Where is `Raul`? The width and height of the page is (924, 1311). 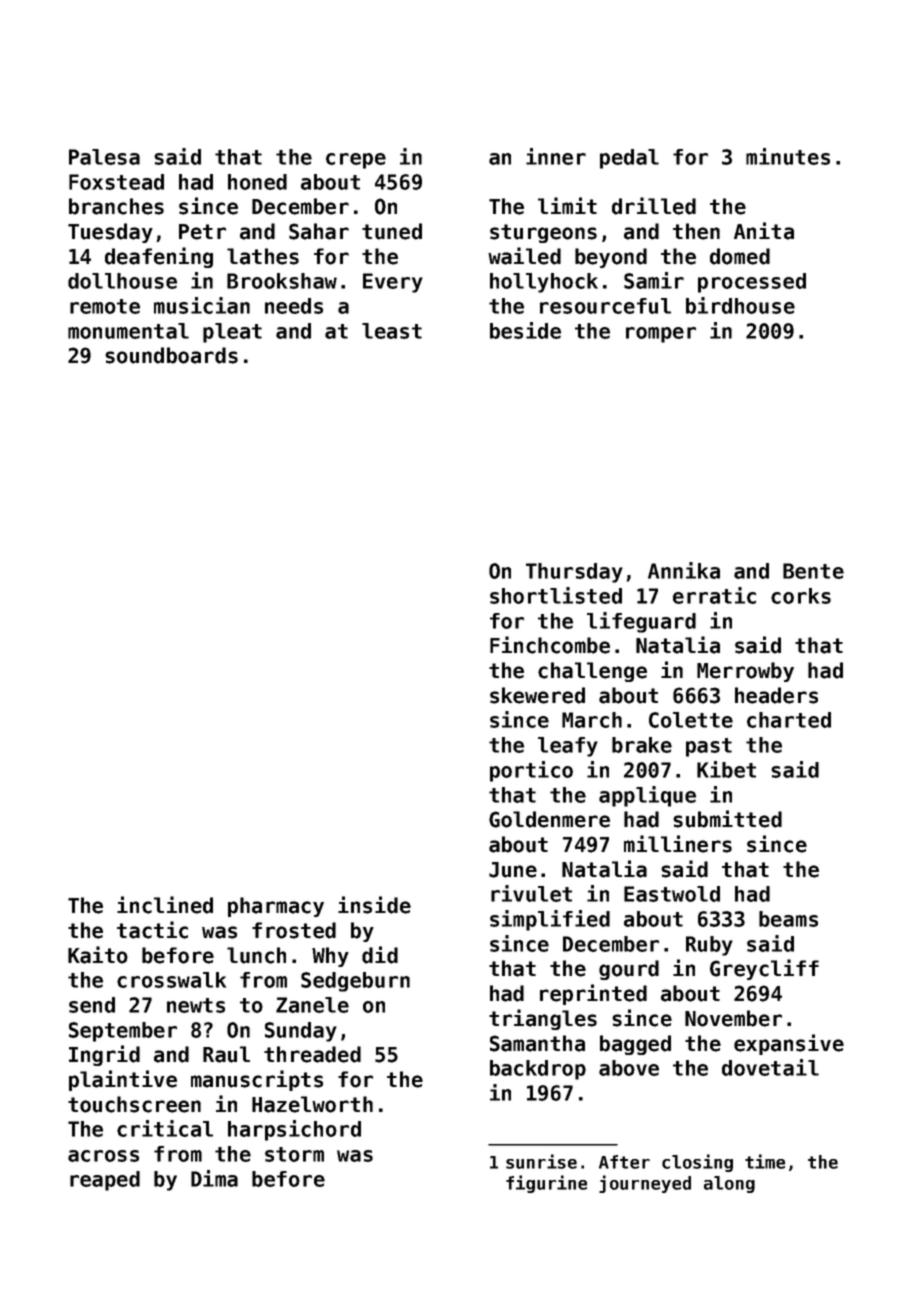 Raul is located at coordinates (226, 1054).
